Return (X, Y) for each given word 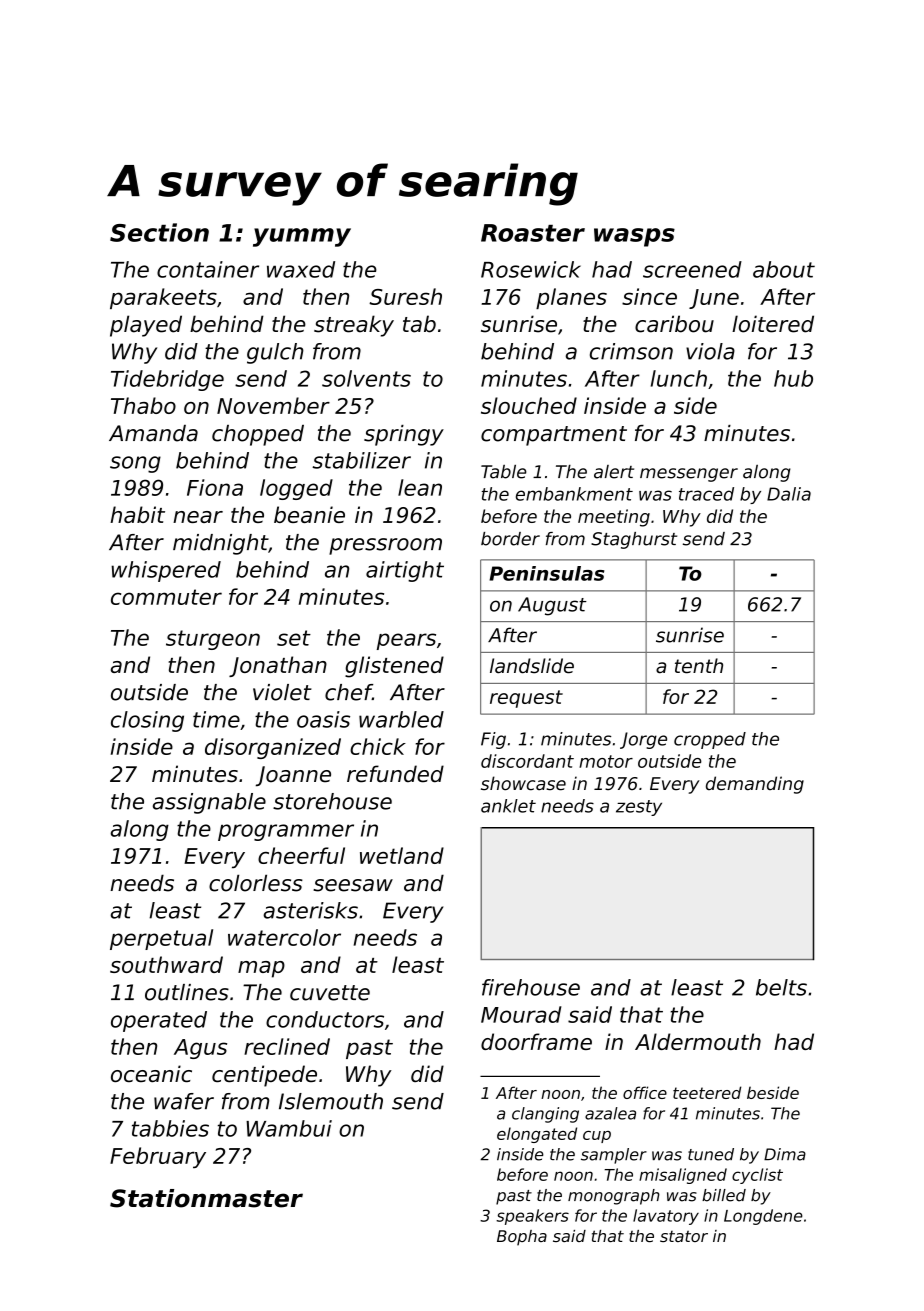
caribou (674, 324)
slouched (529, 405)
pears (406, 641)
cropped (710, 740)
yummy (302, 237)
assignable (209, 803)
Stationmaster (206, 1198)
